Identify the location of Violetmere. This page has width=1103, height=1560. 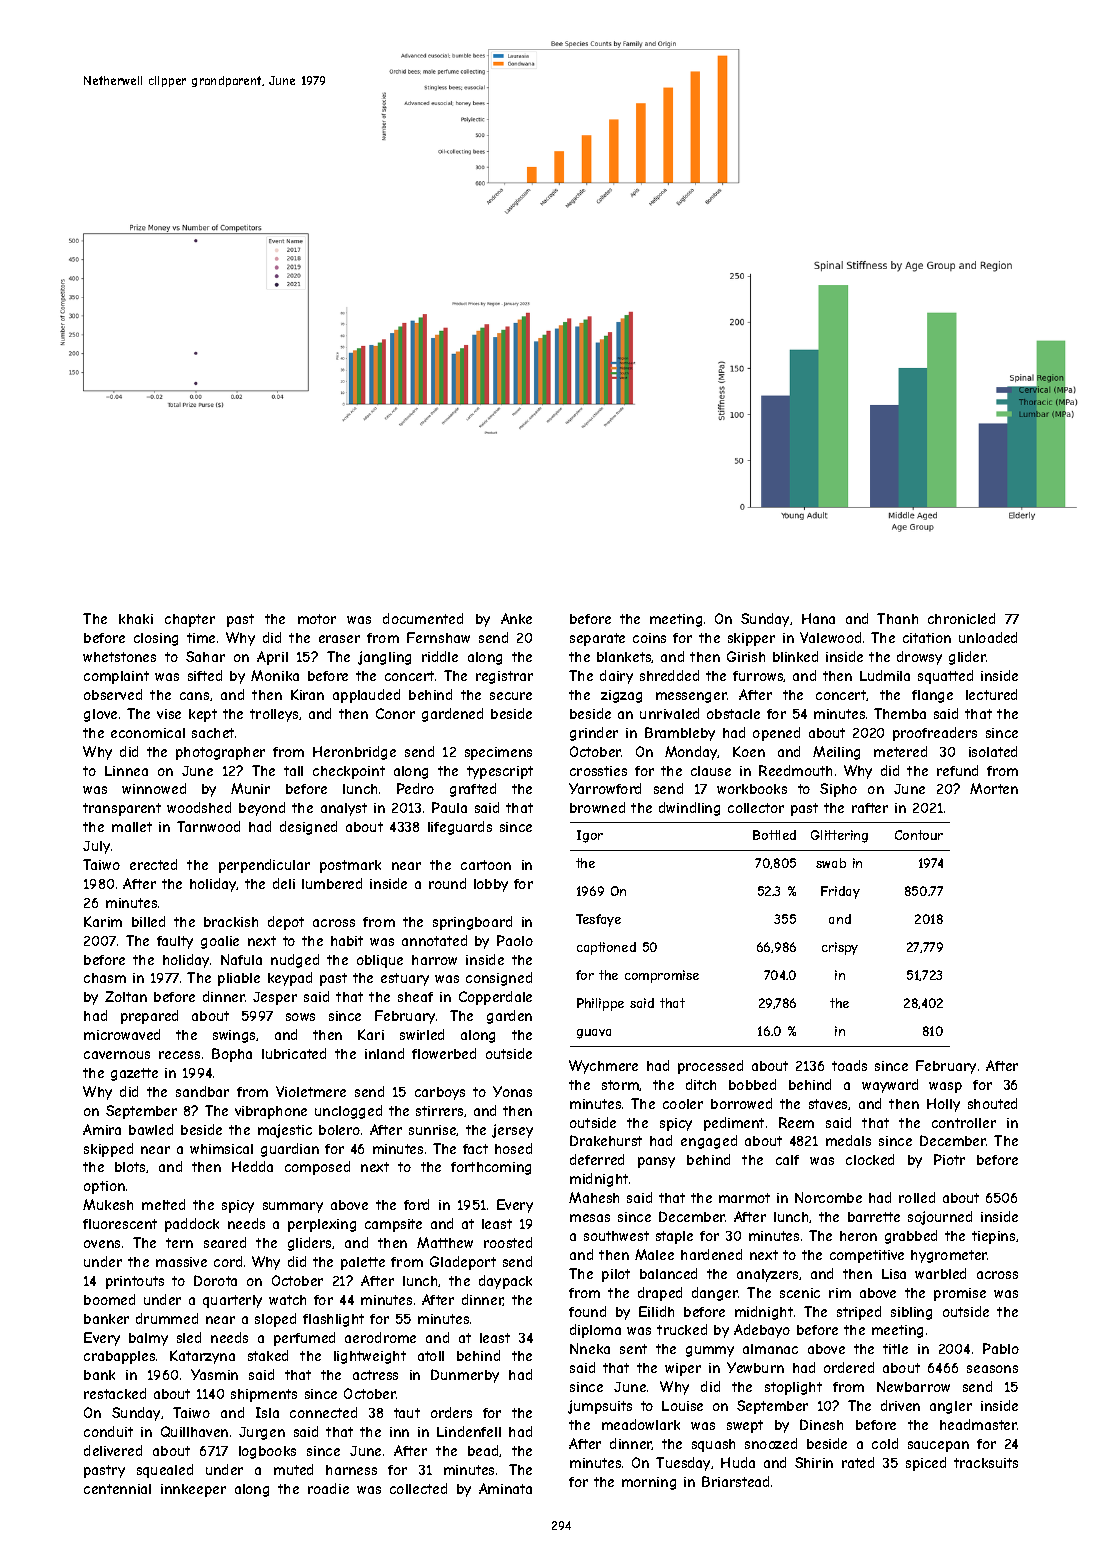
(311, 1091).
